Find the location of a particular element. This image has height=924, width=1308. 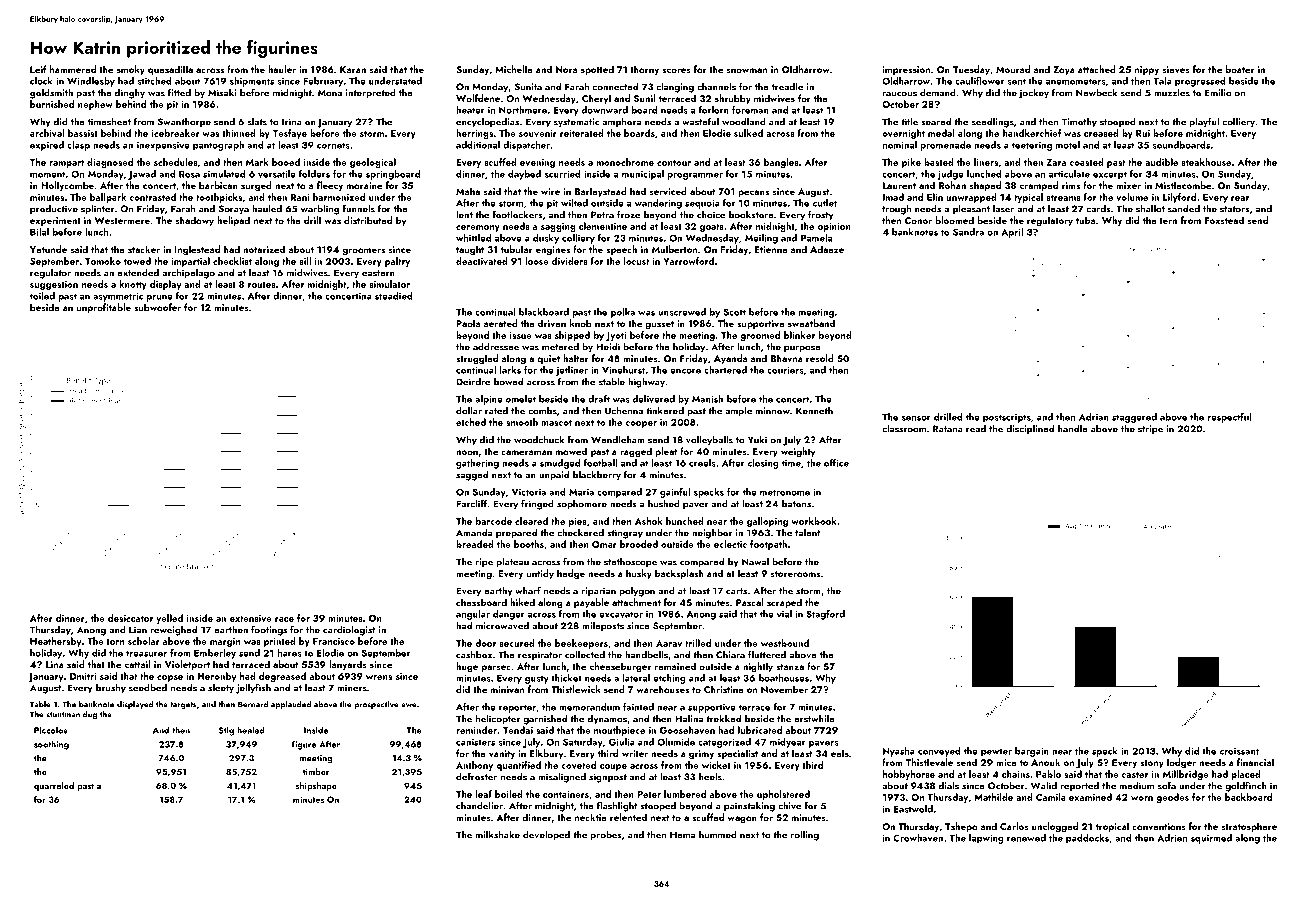

toiled is located at coordinates (42, 296).
